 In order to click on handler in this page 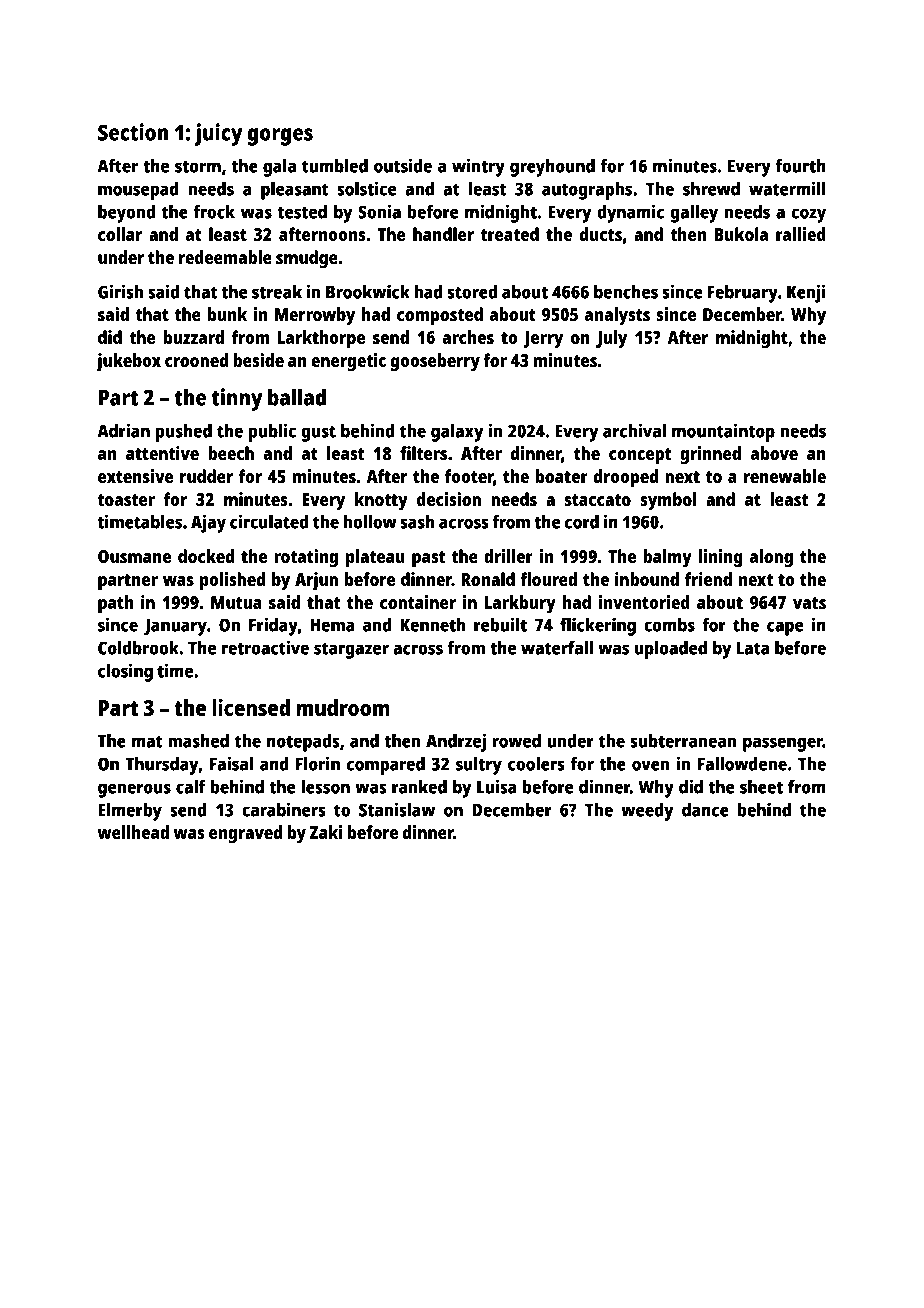, I will do `click(443, 234)`.
